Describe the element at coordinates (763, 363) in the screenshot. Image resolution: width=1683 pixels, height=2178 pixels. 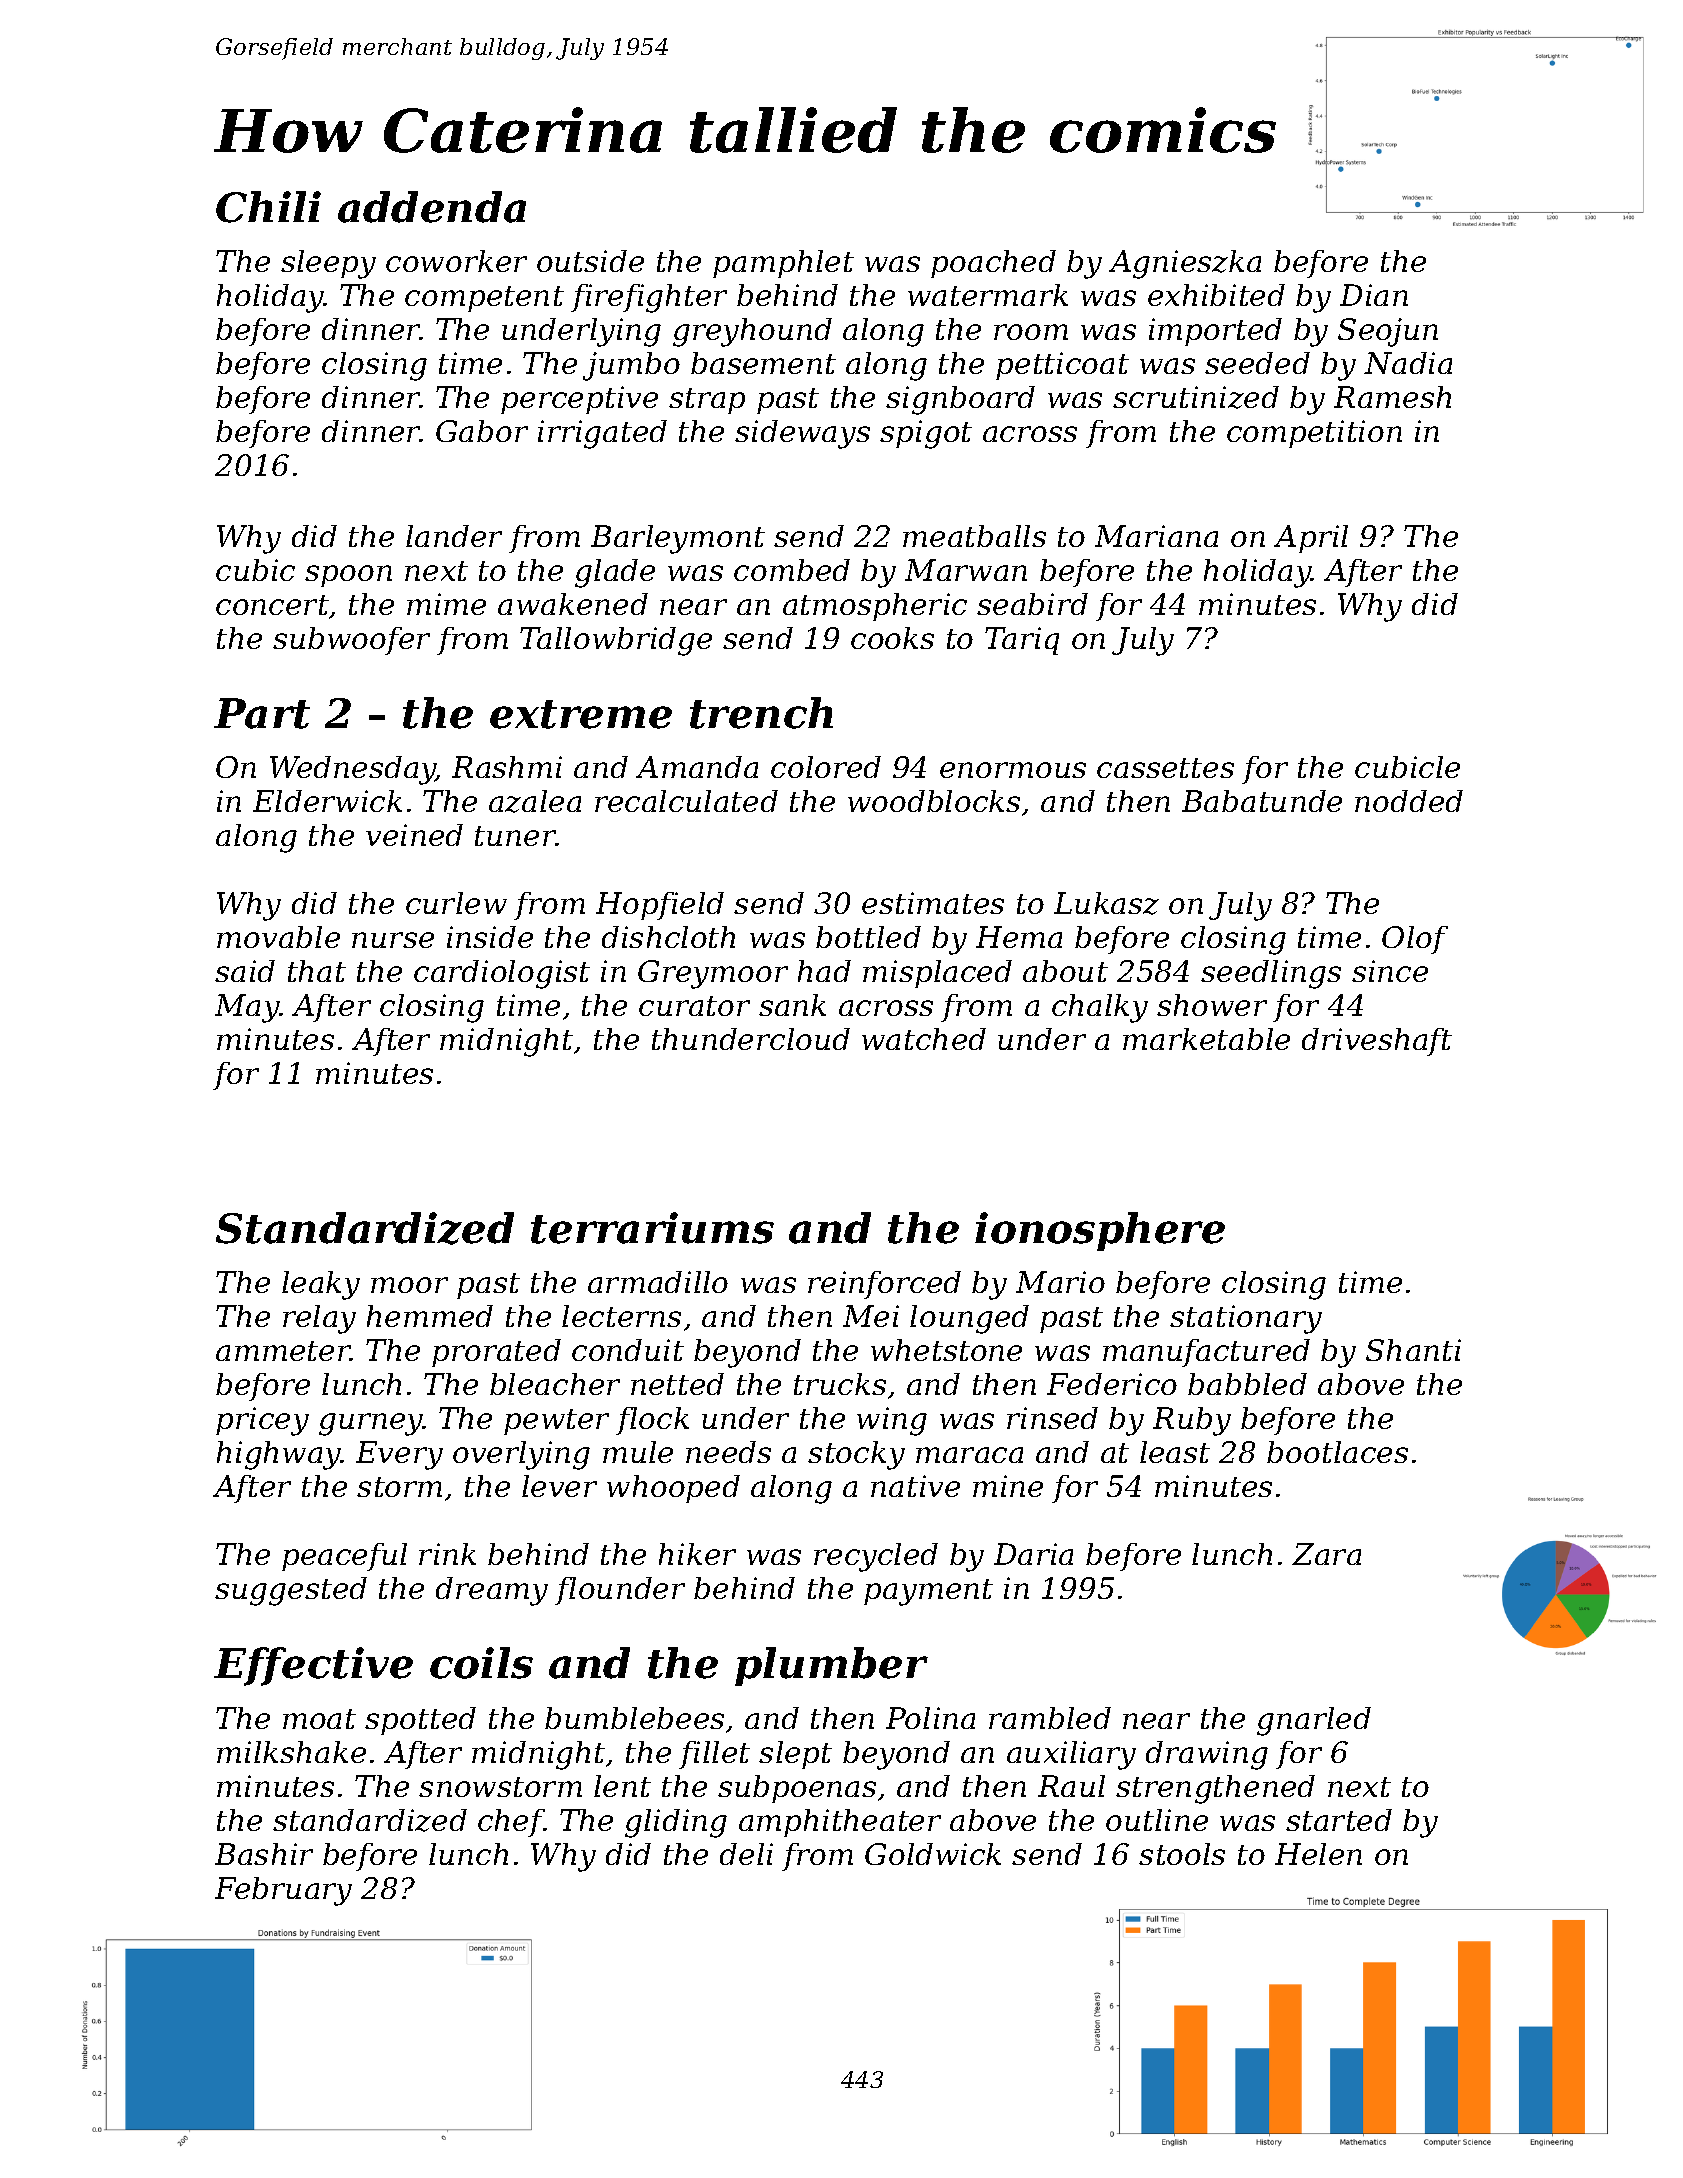
I see `basement` at that location.
